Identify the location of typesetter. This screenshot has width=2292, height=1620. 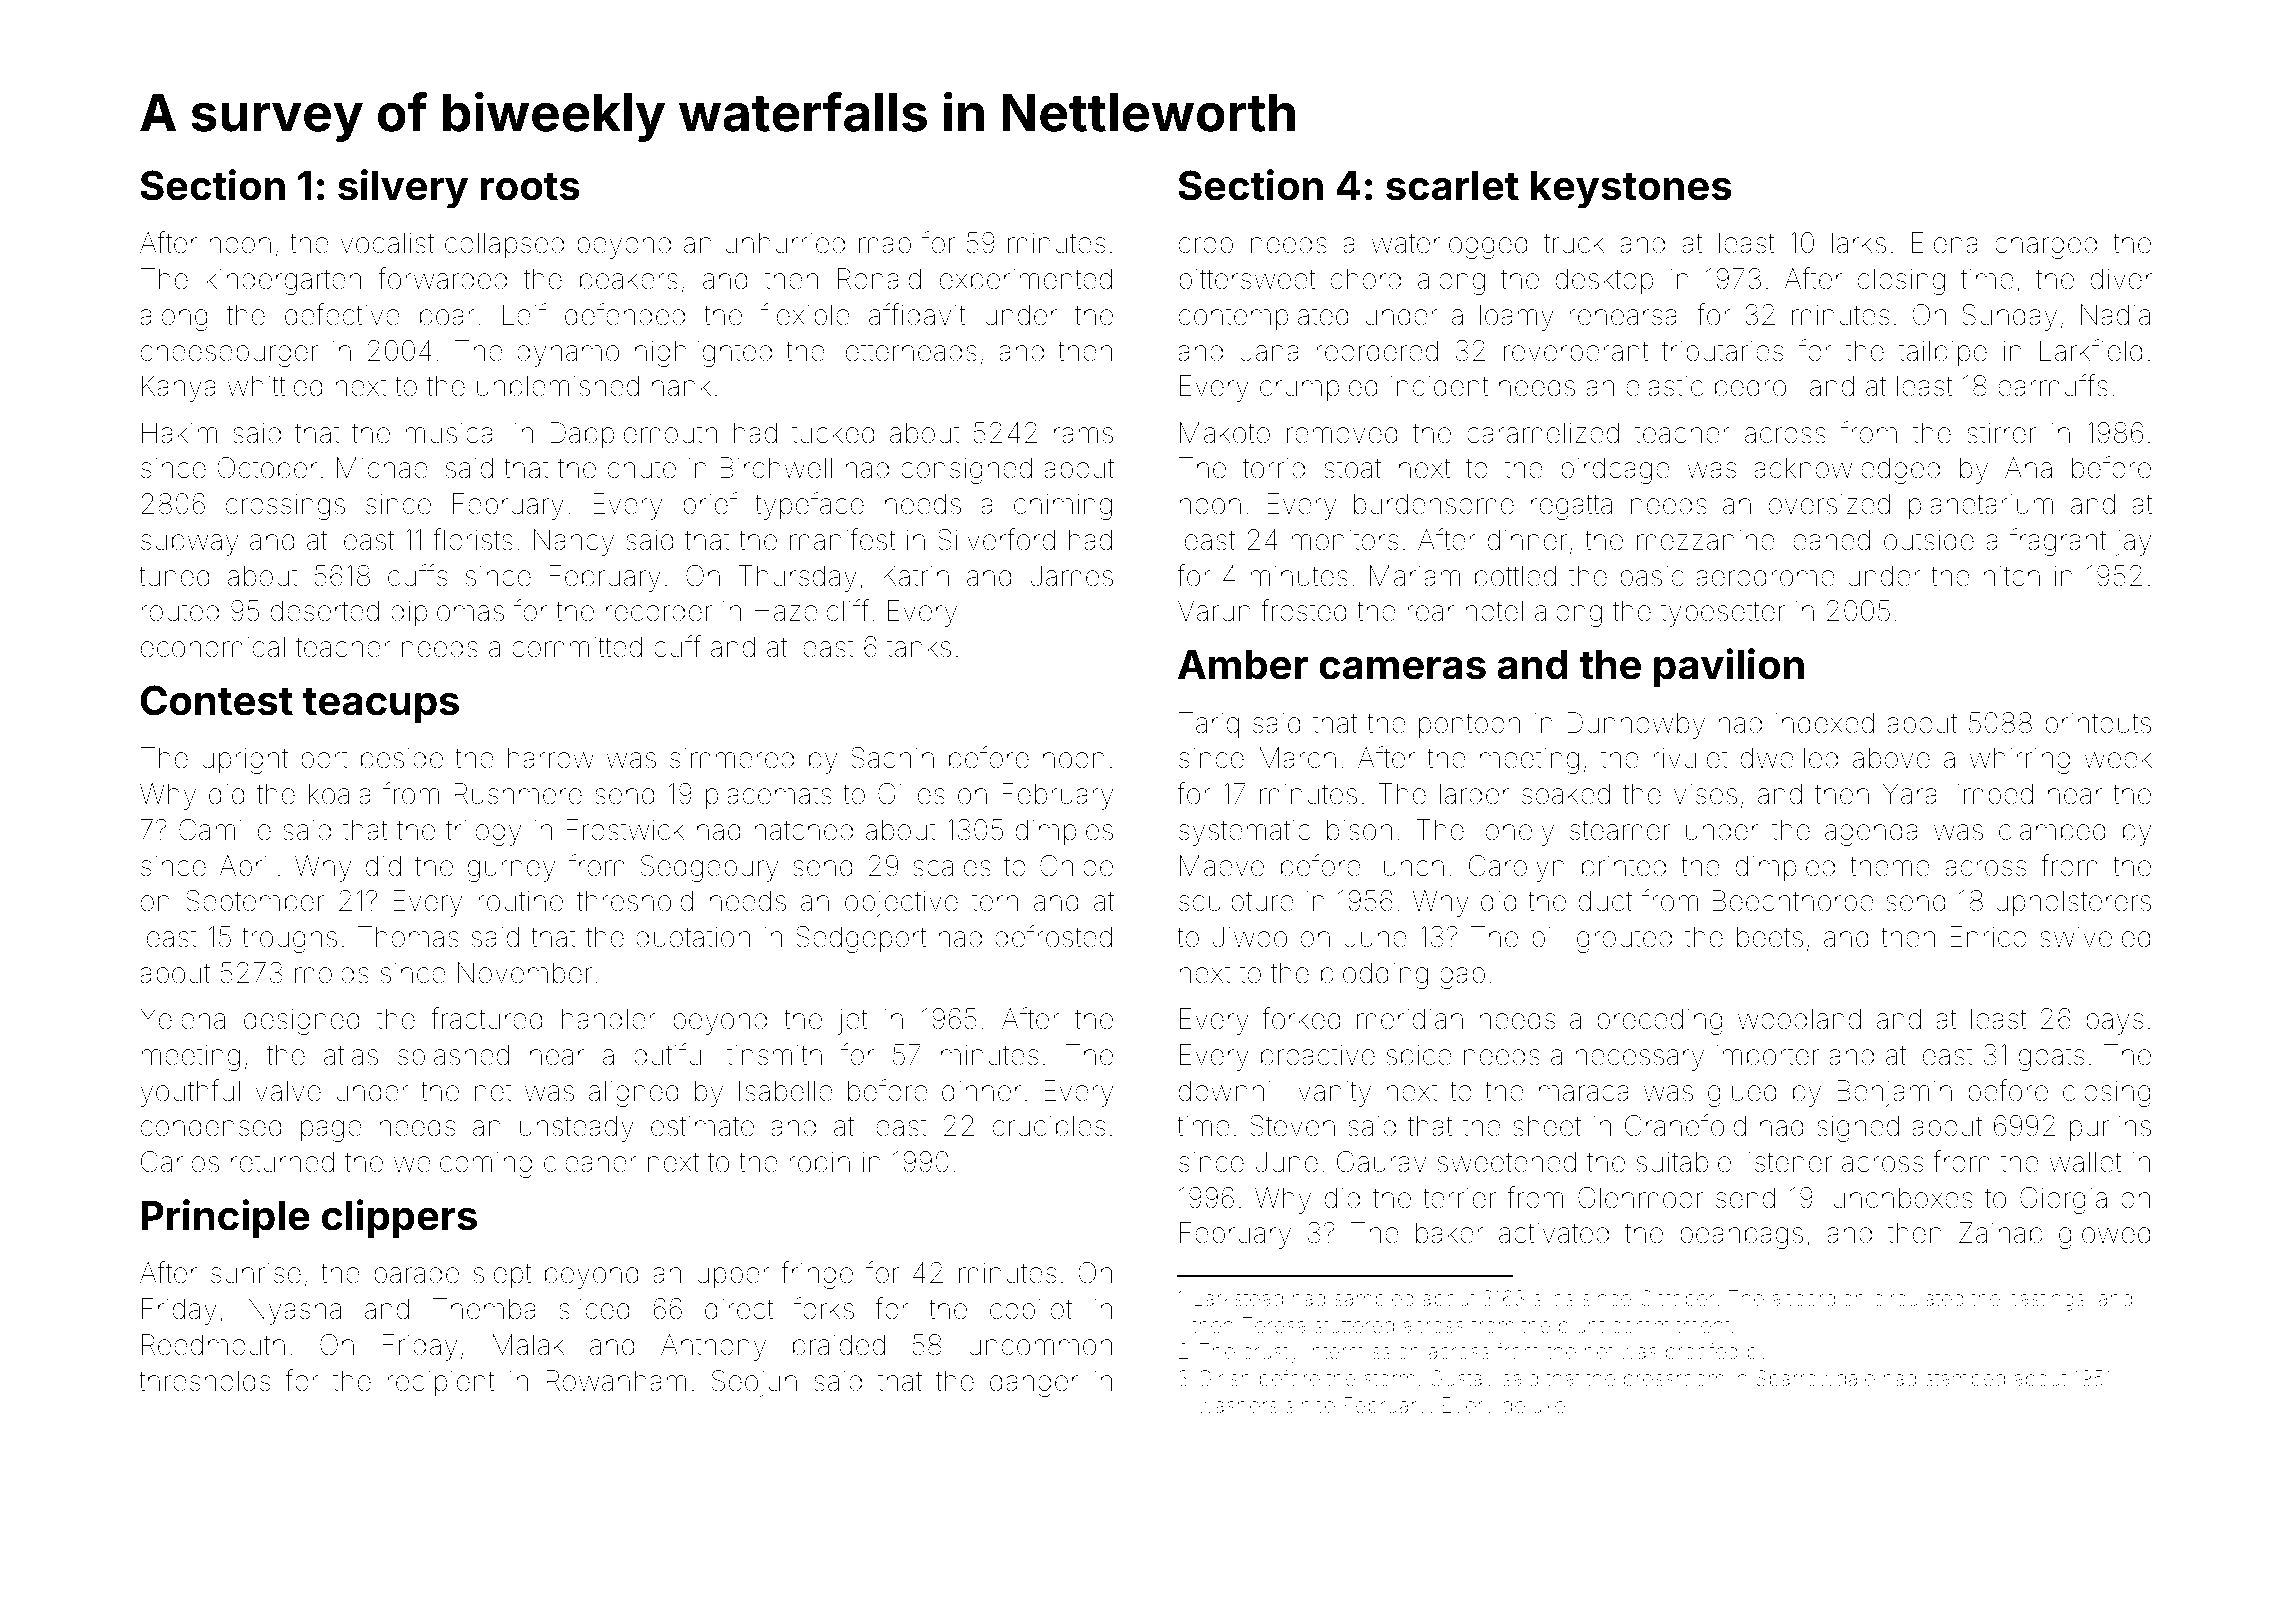
(1722, 614).
